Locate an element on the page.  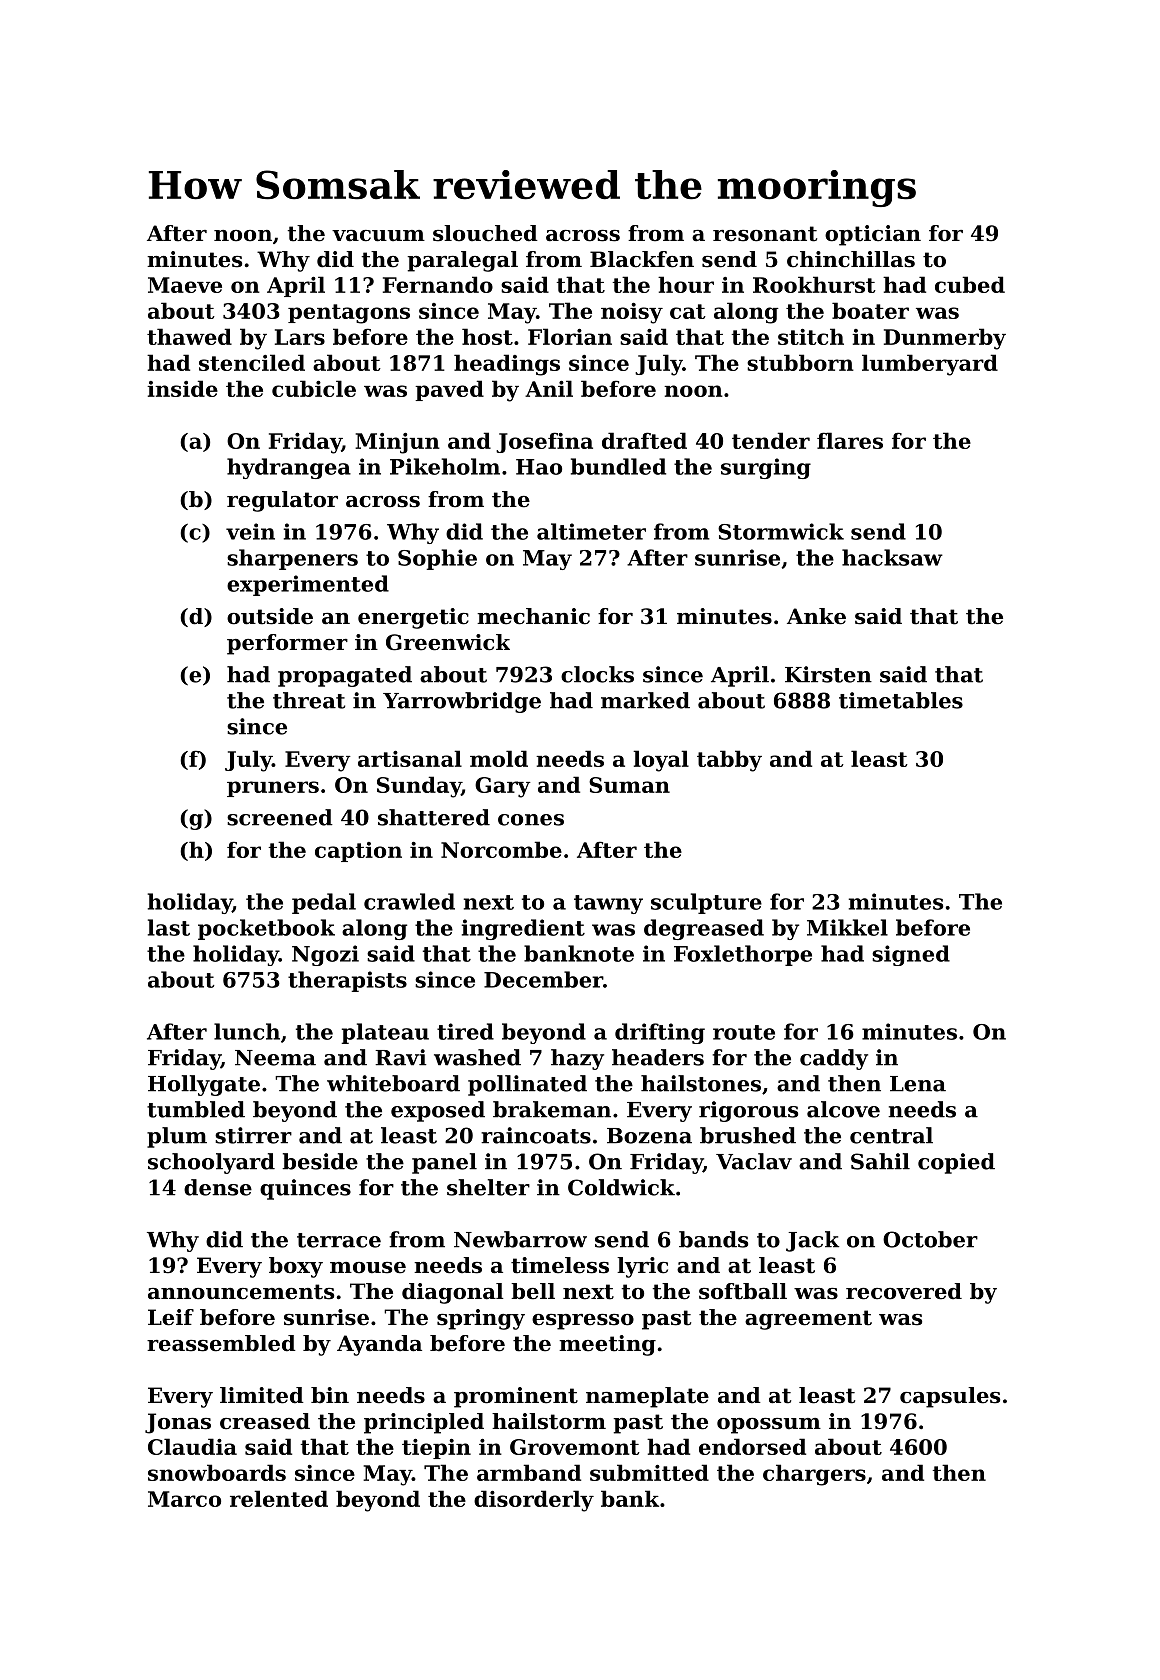
capsules is located at coordinates (950, 1397).
